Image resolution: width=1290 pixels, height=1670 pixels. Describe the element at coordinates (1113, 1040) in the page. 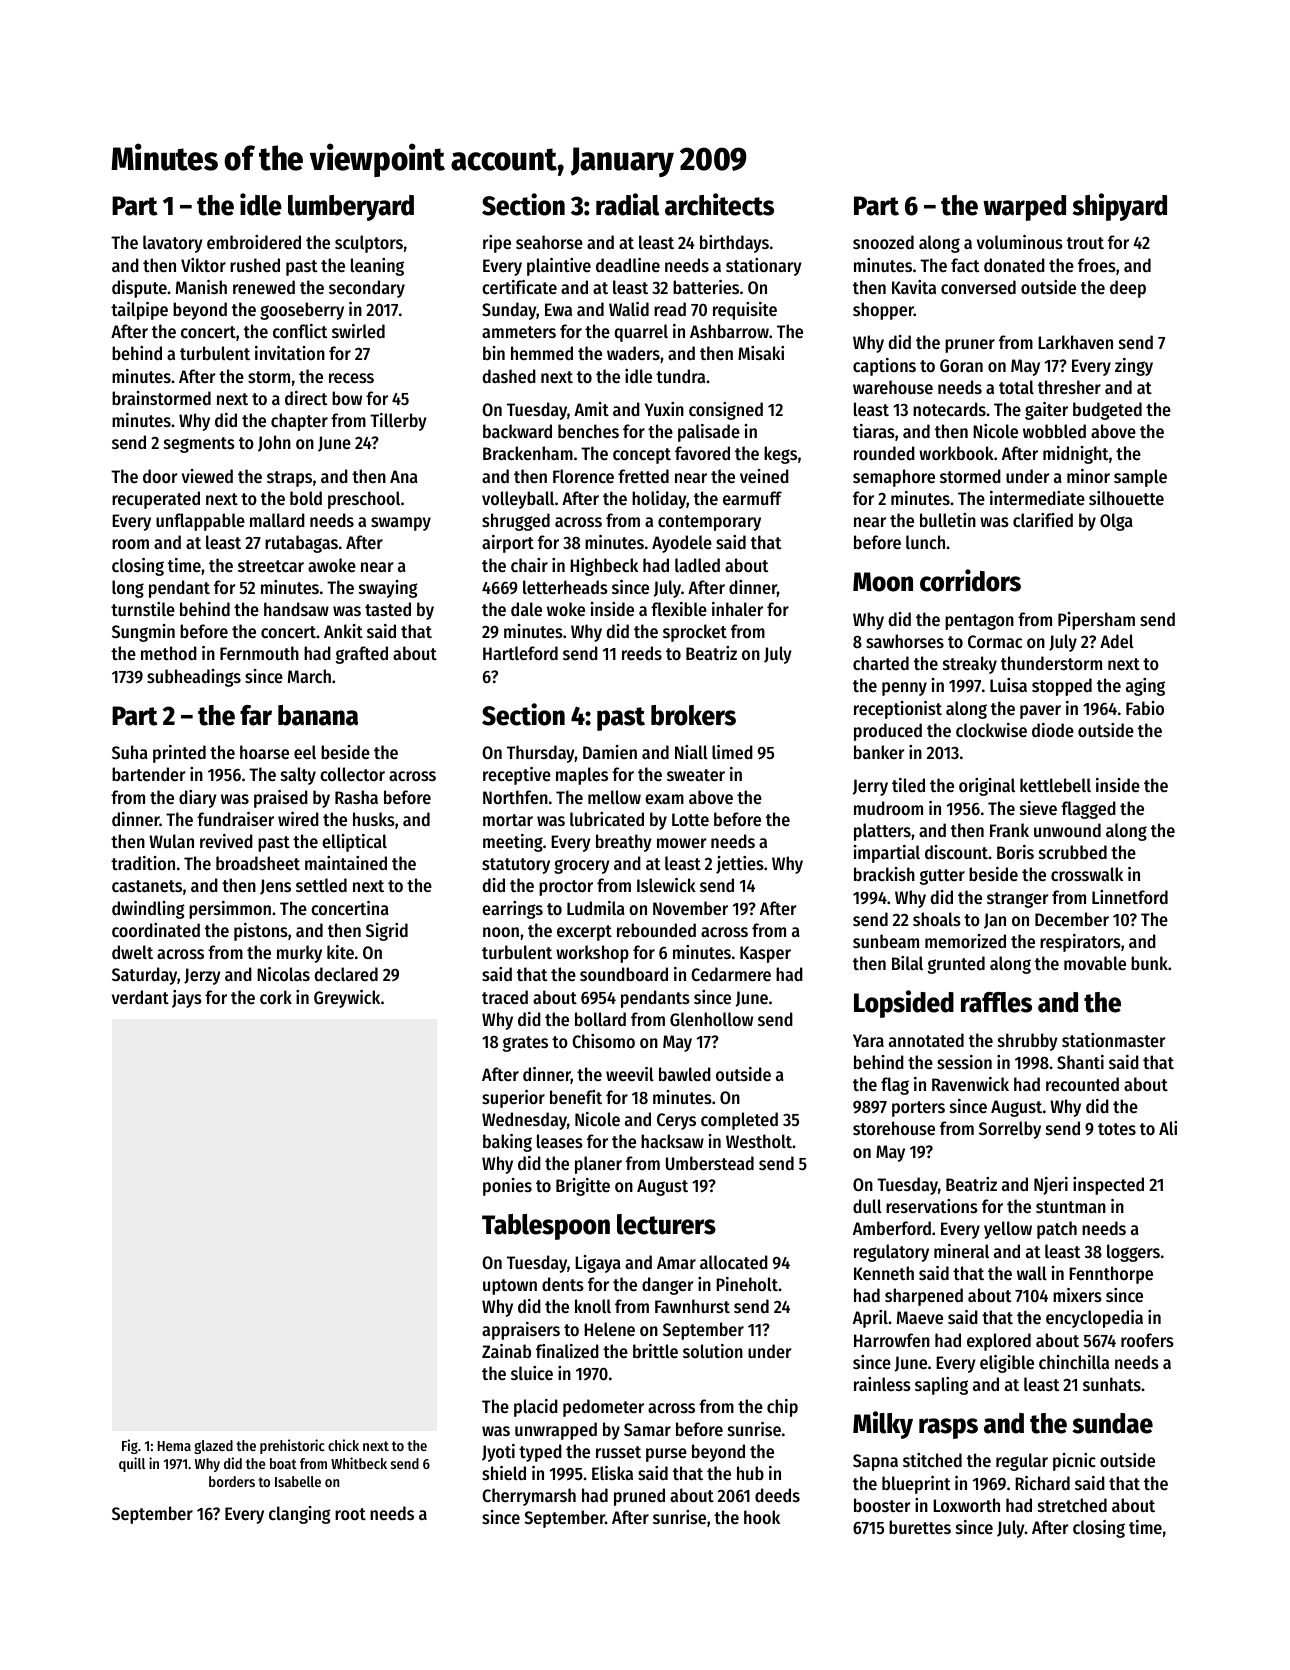

I see `stationmaster` at that location.
